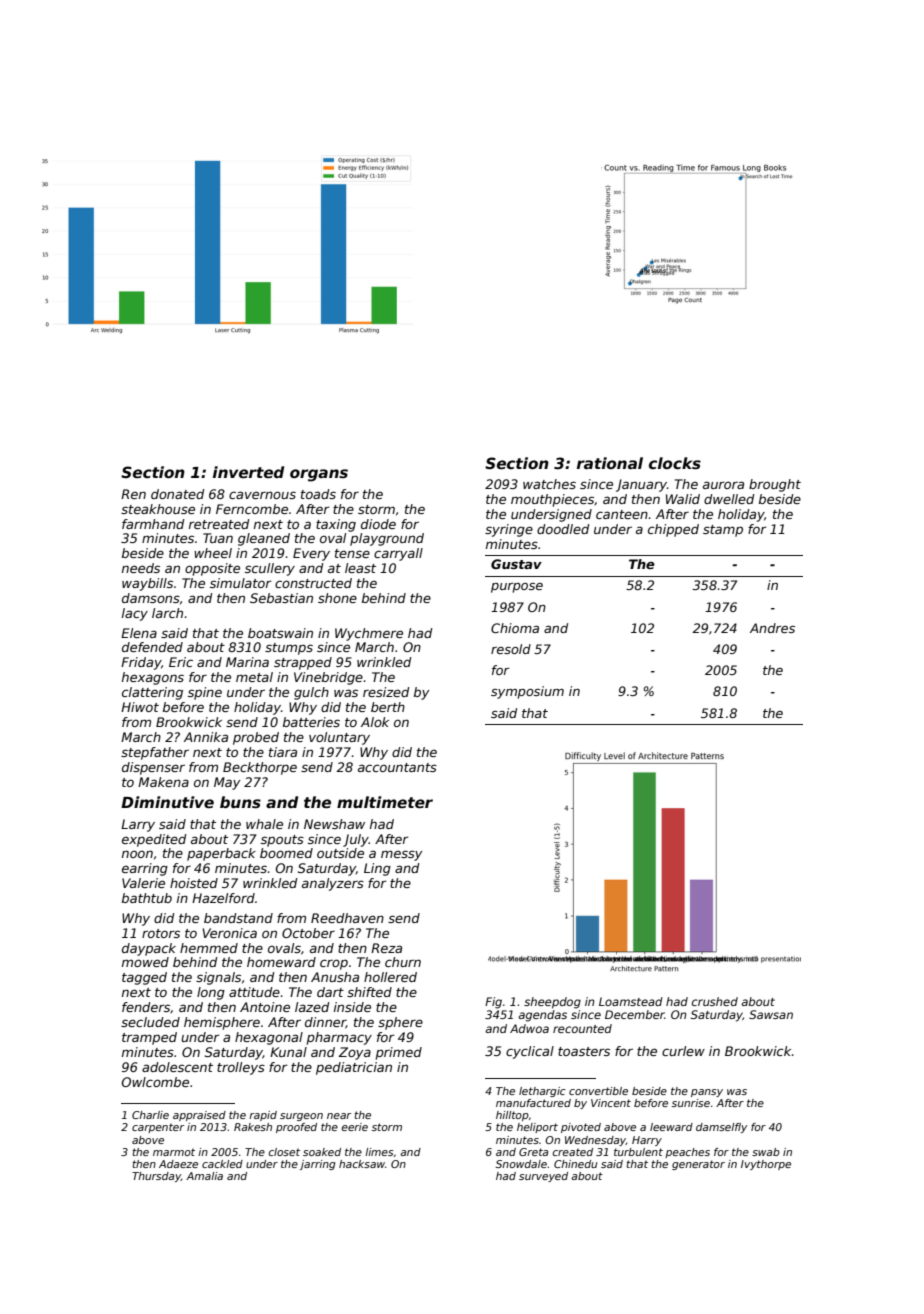 This screenshot has height=1314, width=924. What do you see at coordinates (631, 1001) in the screenshot?
I see `Loamstead` at bounding box center [631, 1001].
